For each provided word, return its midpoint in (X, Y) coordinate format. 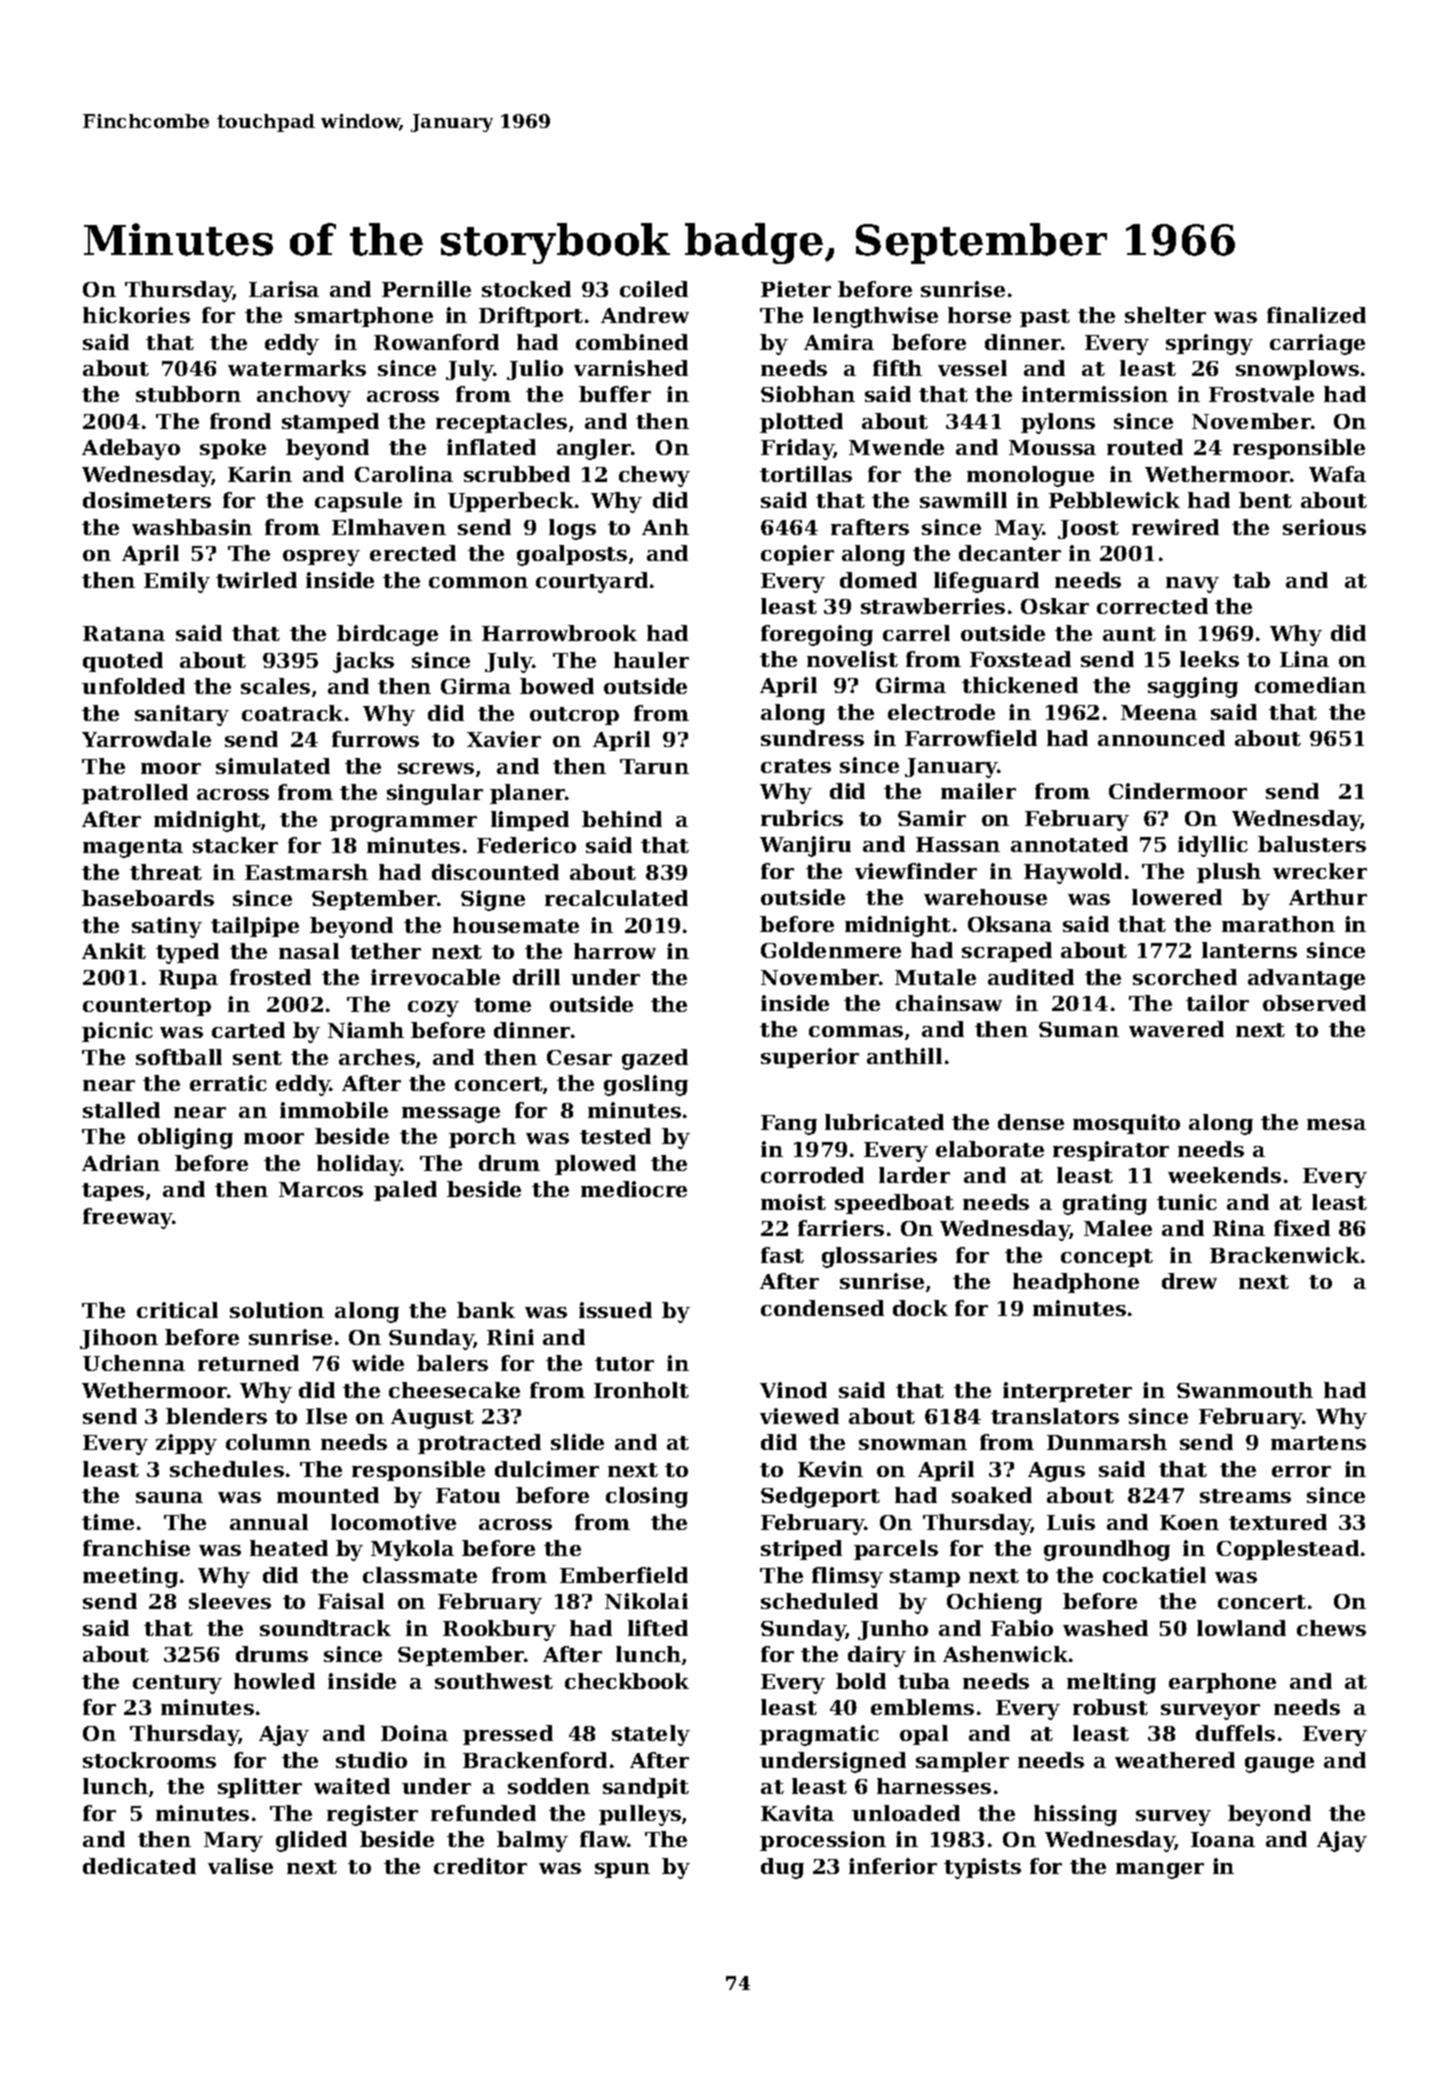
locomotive (393, 1522)
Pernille (426, 289)
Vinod (793, 1390)
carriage (1317, 344)
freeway (128, 1218)
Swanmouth (1245, 1390)
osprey (321, 558)
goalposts (572, 555)
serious (1324, 527)
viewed (799, 1416)
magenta (133, 848)
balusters (1312, 844)
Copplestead (1288, 1550)
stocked (526, 289)
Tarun (654, 766)
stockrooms (149, 1760)
